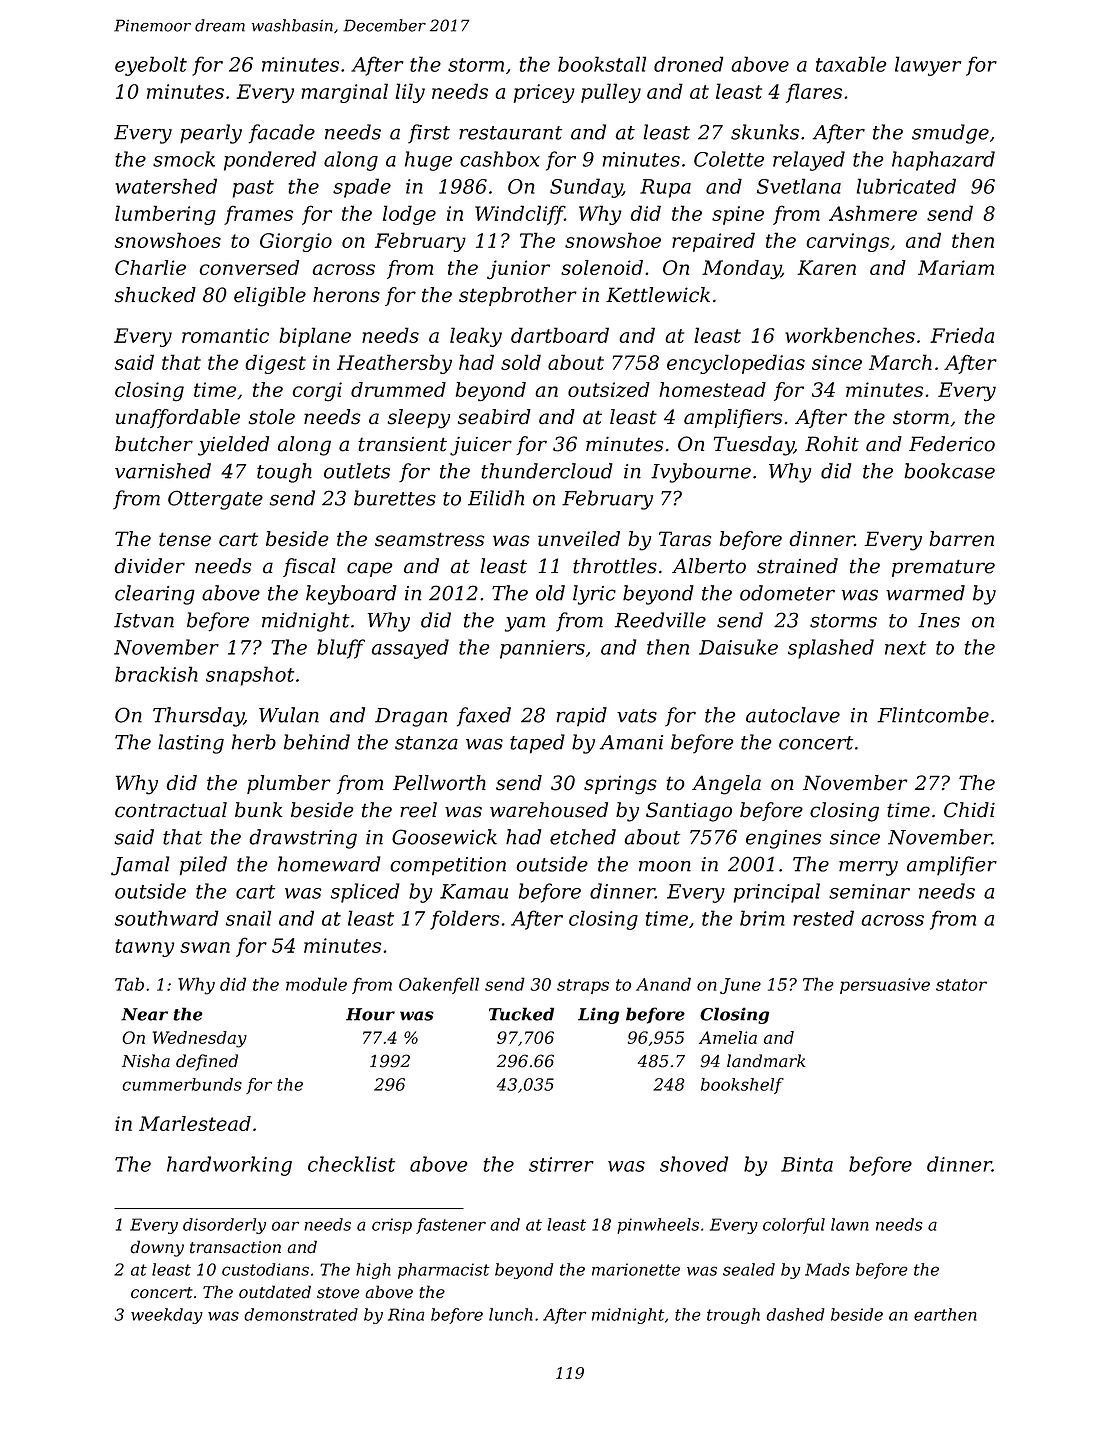 Image resolution: width=1110 pixels, height=1437 pixels. Describe the element at coordinates (547, 471) in the screenshot. I see `thundercloud` at that location.
